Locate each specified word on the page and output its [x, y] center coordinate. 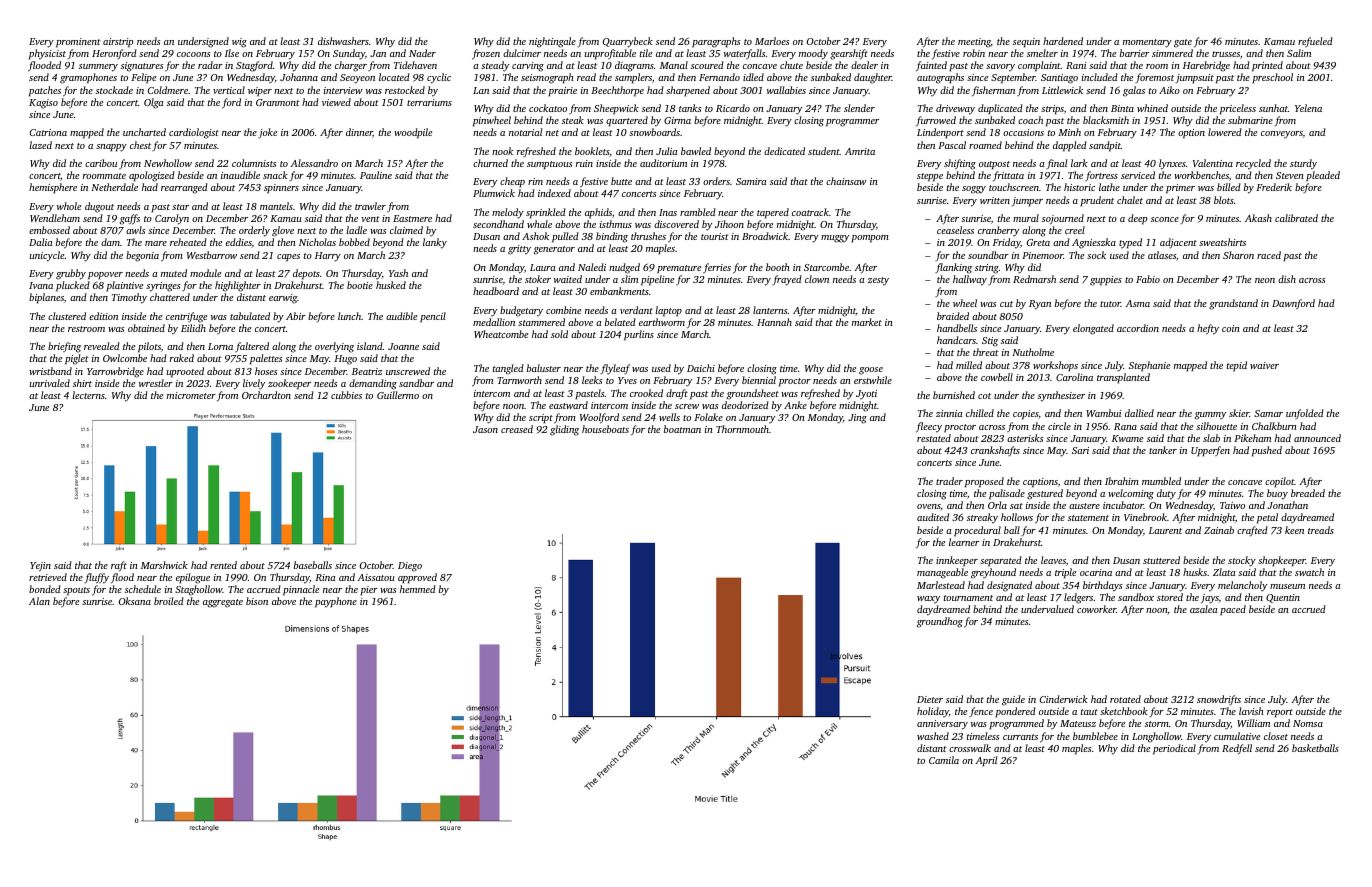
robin [974, 53]
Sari [1080, 450]
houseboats [605, 429]
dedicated [784, 151]
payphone [336, 602]
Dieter [930, 699]
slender [859, 108]
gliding [564, 430]
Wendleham [55, 218]
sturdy [1303, 164]
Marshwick [164, 565]
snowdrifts [1219, 700]
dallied [1139, 413]
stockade [114, 90]
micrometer [191, 395]
